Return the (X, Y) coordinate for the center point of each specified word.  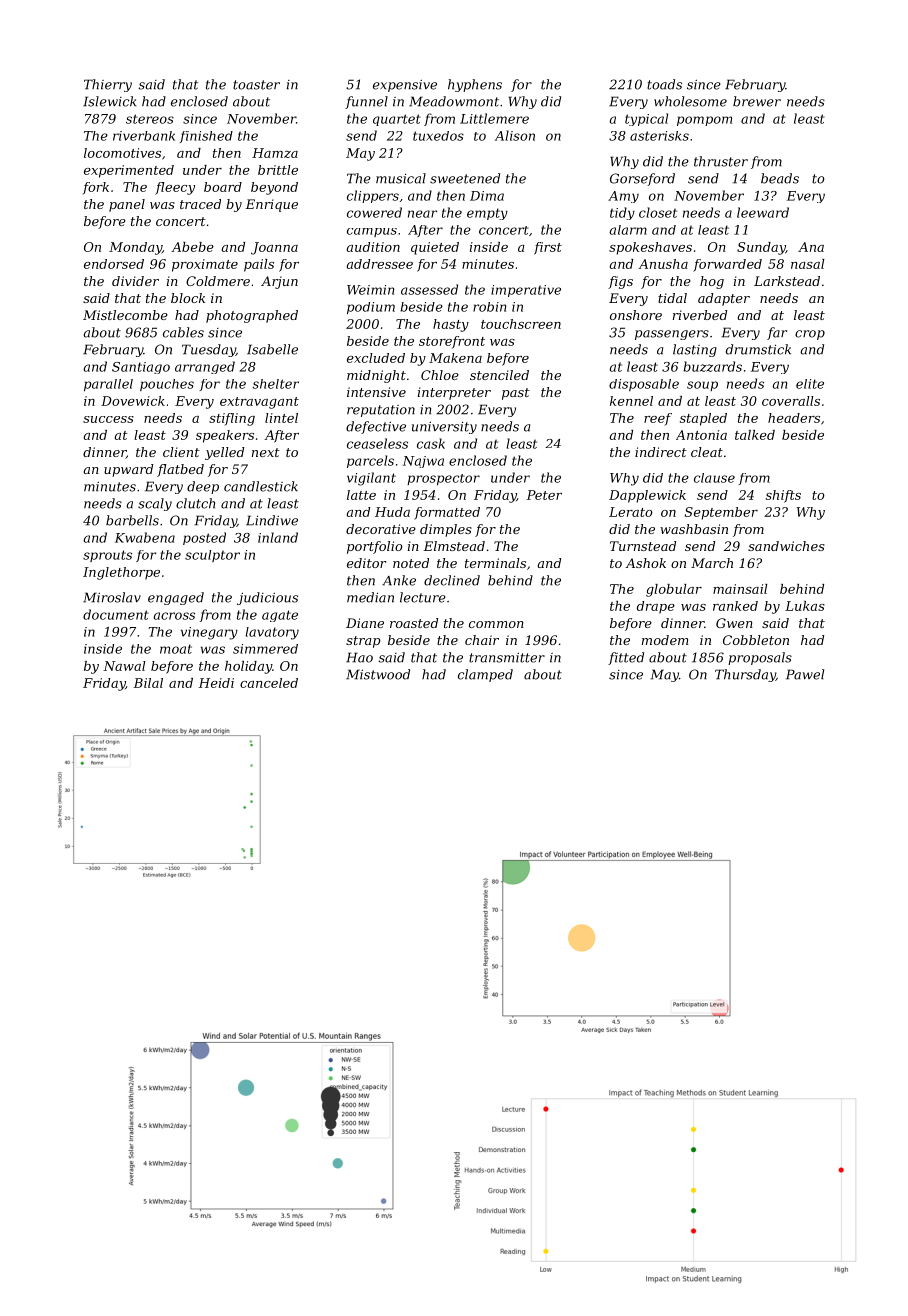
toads (664, 84)
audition (373, 247)
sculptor (212, 556)
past (516, 394)
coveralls (791, 401)
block (188, 298)
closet (658, 212)
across (174, 616)
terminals (495, 563)
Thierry (108, 85)
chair (482, 640)
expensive (405, 86)
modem (665, 640)
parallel (108, 385)
